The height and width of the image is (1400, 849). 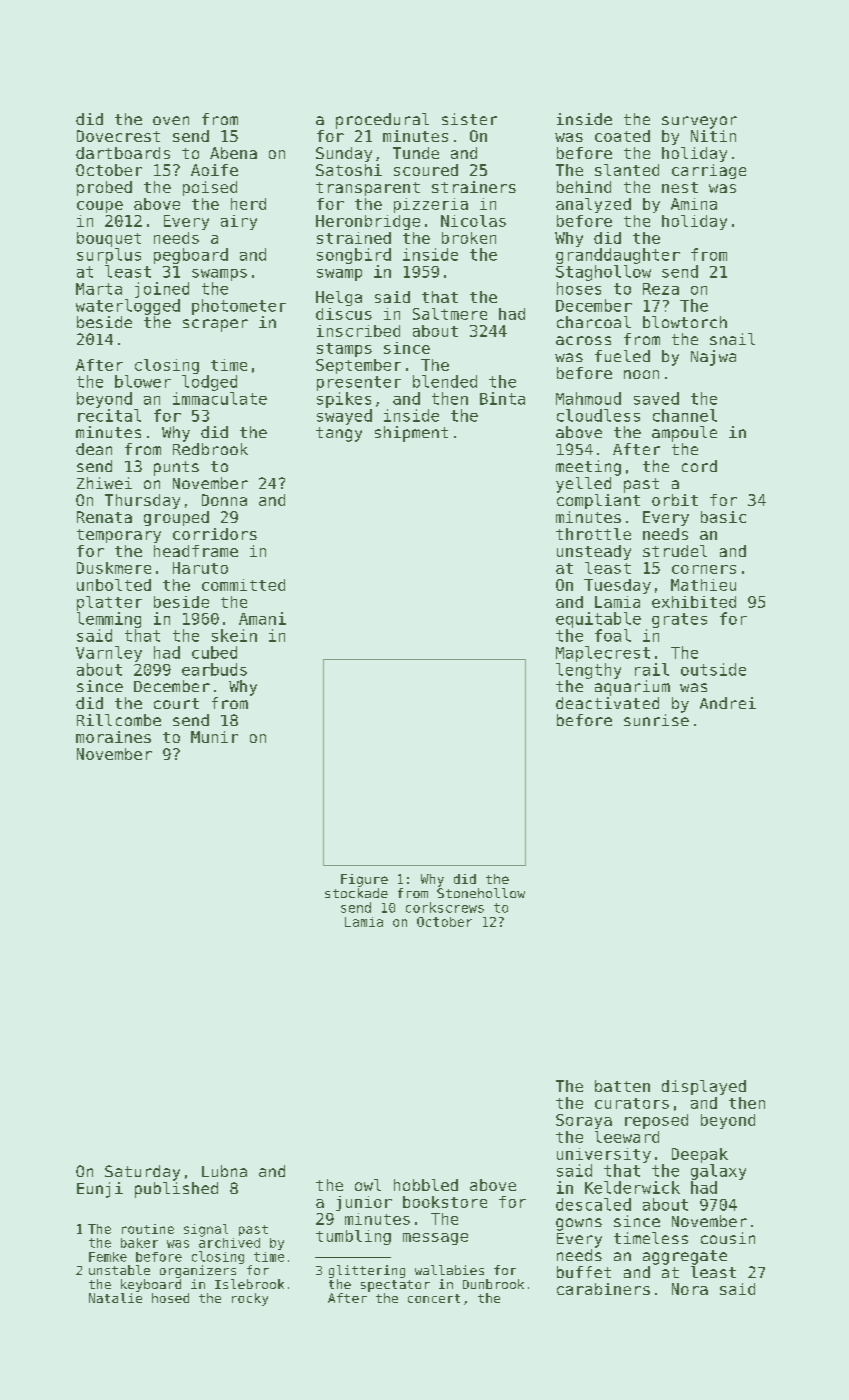 I want to click on Stonehollow, so click(x=481, y=893).
